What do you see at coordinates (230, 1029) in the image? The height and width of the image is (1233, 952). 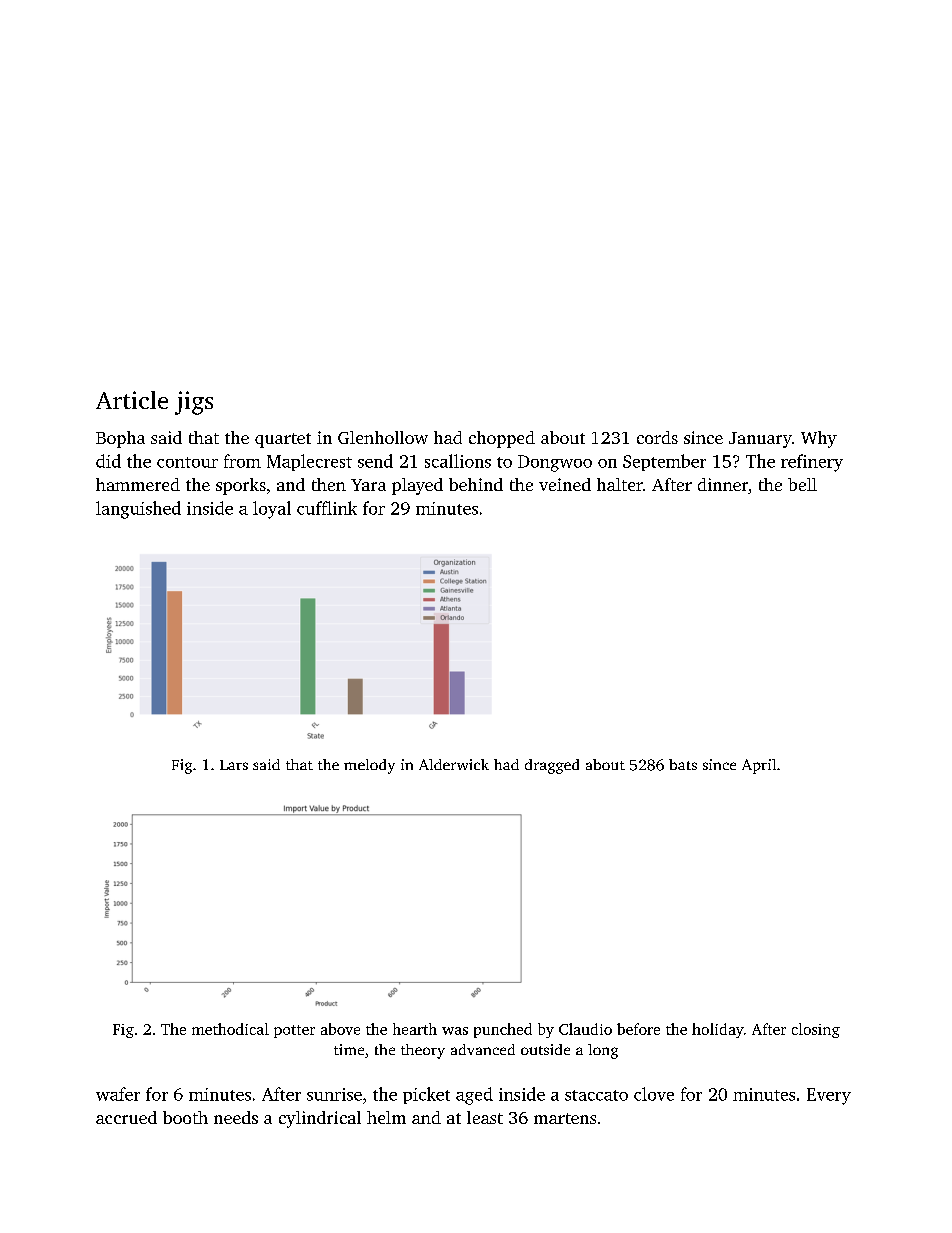 I see `methodical` at bounding box center [230, 1029].
